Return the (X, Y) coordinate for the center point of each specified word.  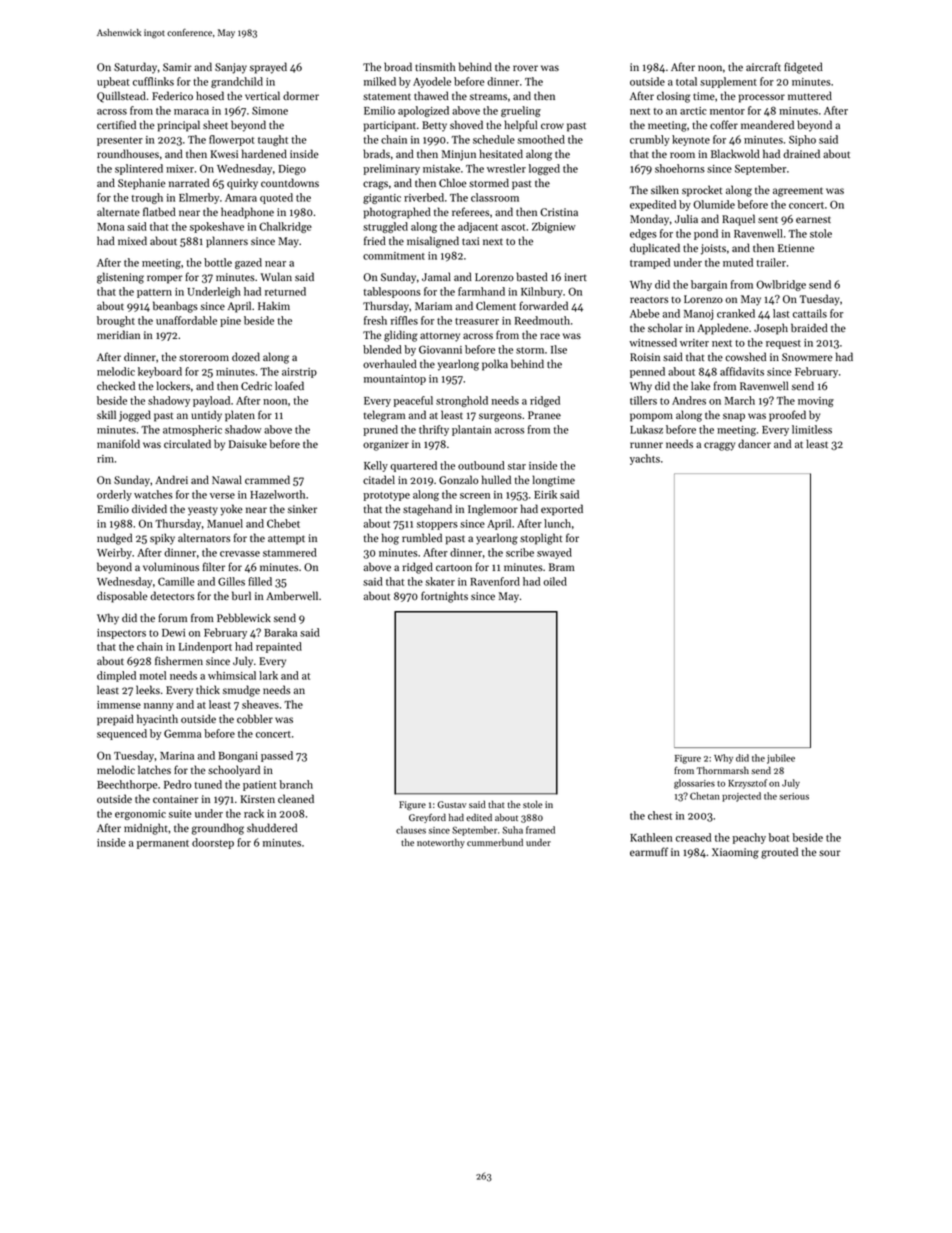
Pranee (544, 415)
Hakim (274, 305)
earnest (813, 219)
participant (390, 126)
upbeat (113, 82)
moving (816, 402)
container (176, 799)
